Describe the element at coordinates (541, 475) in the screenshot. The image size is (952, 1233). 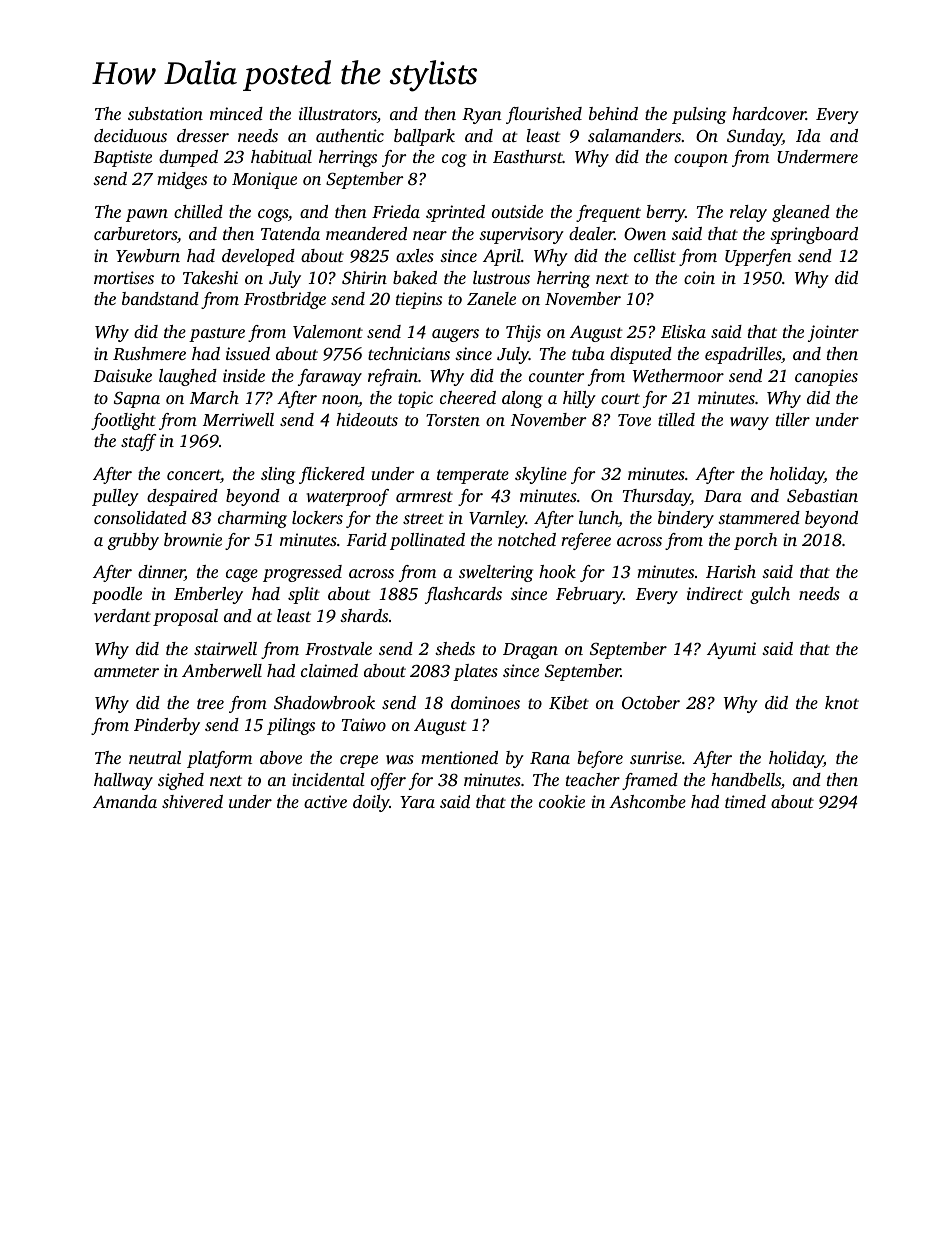
I see `skyline` at that location.
